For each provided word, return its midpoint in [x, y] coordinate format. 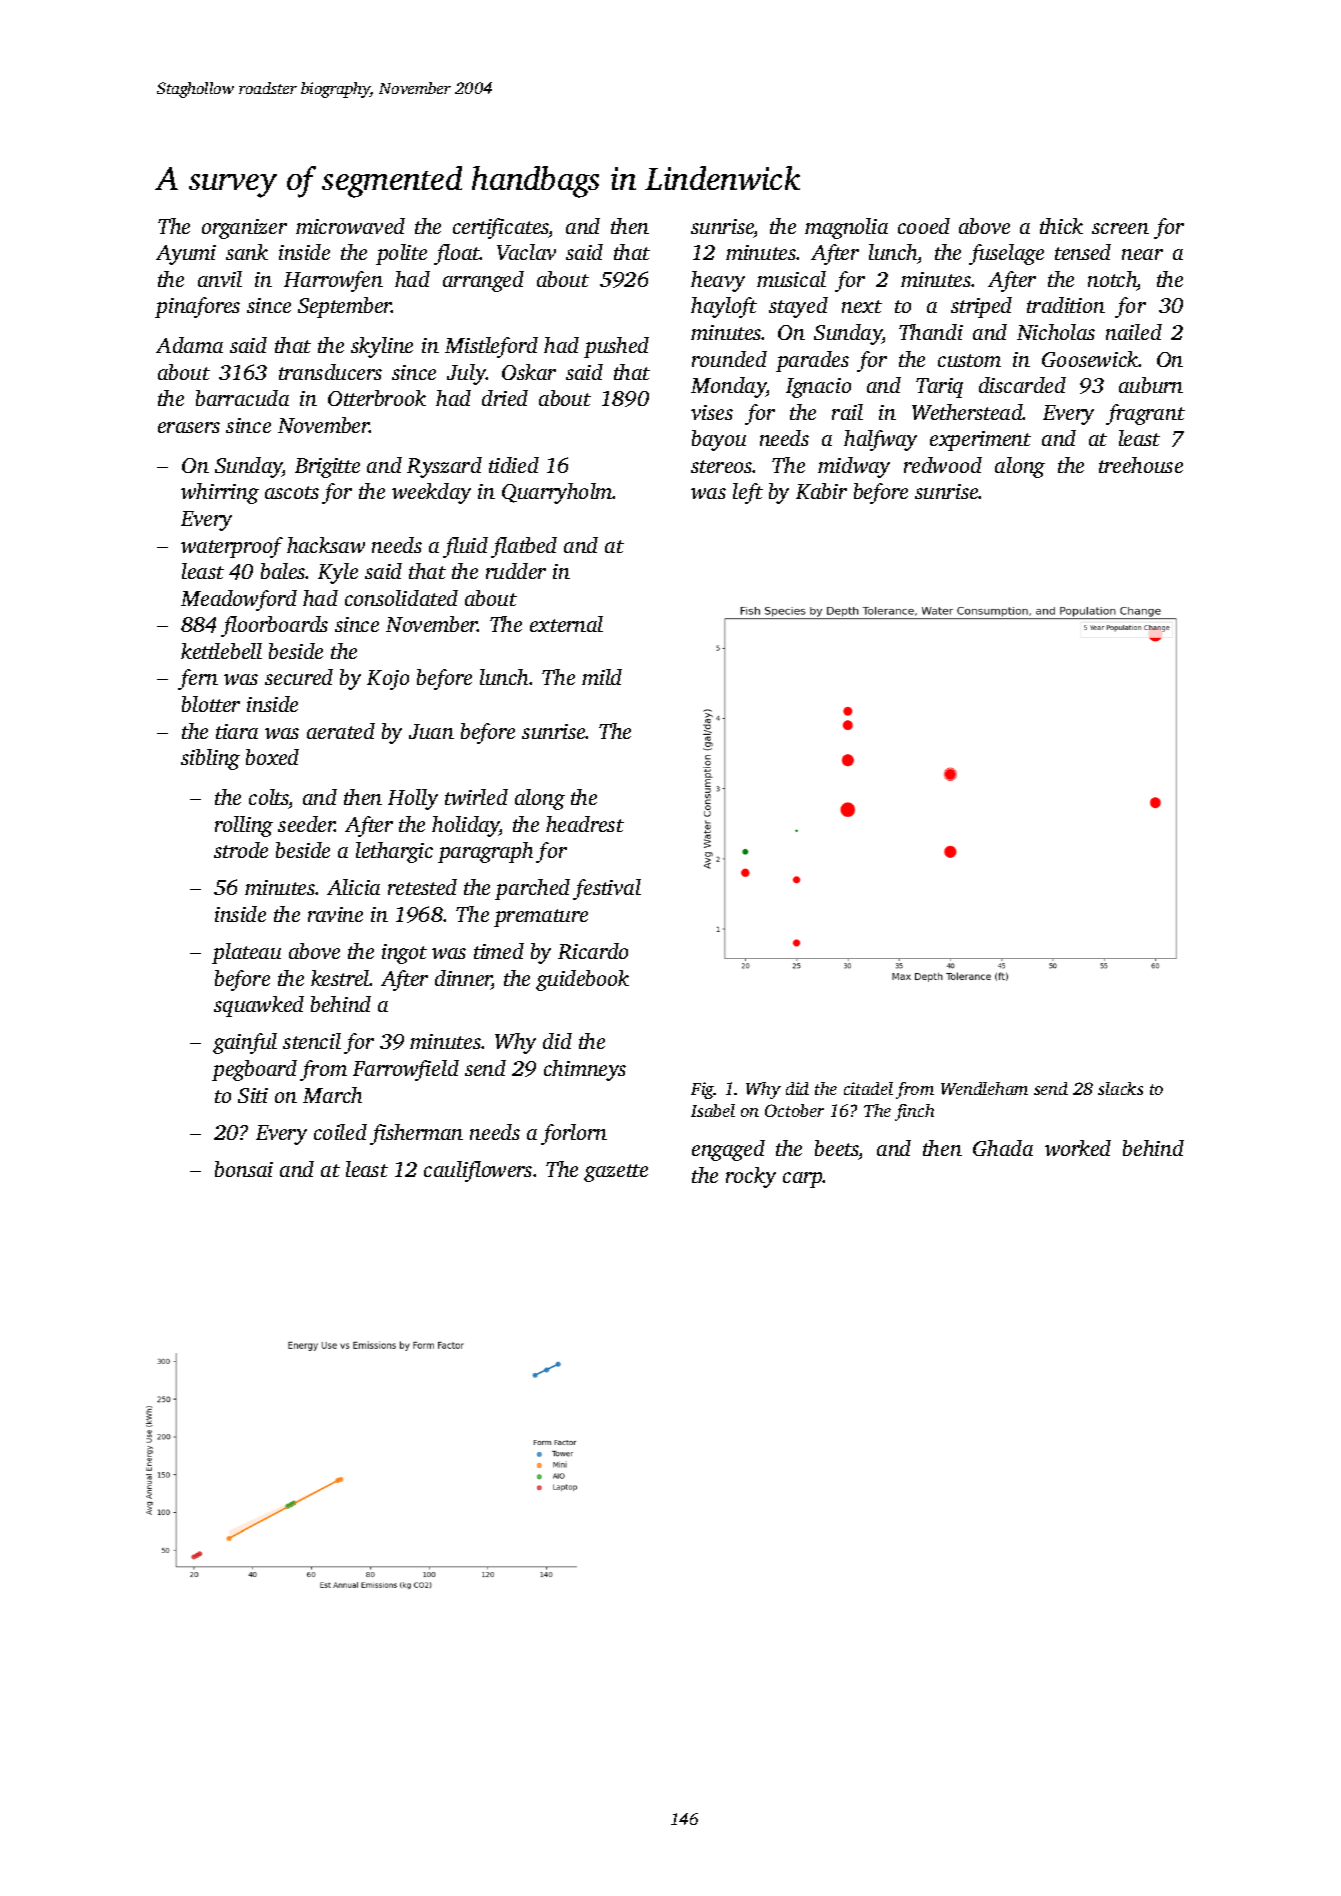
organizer [244, 229]
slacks [1120, 1088]
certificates [501, 228]
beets [836, 1148]
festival [607, 889]
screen [1120, 228]
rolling [244, 826]
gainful [245, 1043]
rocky [751, 1177]
